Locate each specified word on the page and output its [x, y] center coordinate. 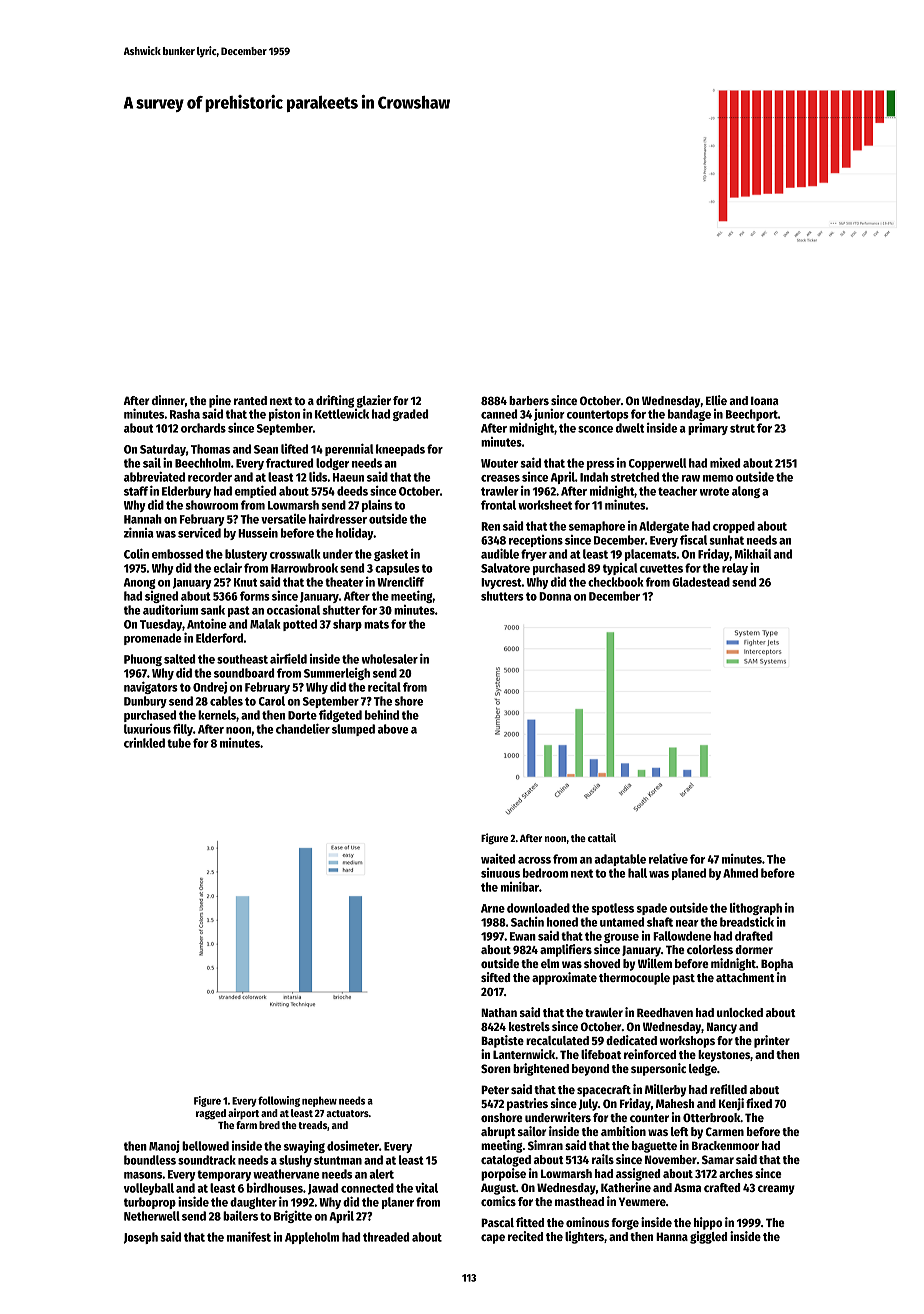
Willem [655, 963]
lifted [294, 449]
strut [742, 428]
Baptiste [502, 1041]
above [393, 729]
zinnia [139, 532]
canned [499, 414]
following [279, 1101]
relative [668, 858]
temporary [224, 1175]
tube [179, 743]
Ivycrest [501, 583]
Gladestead [701, 582]
